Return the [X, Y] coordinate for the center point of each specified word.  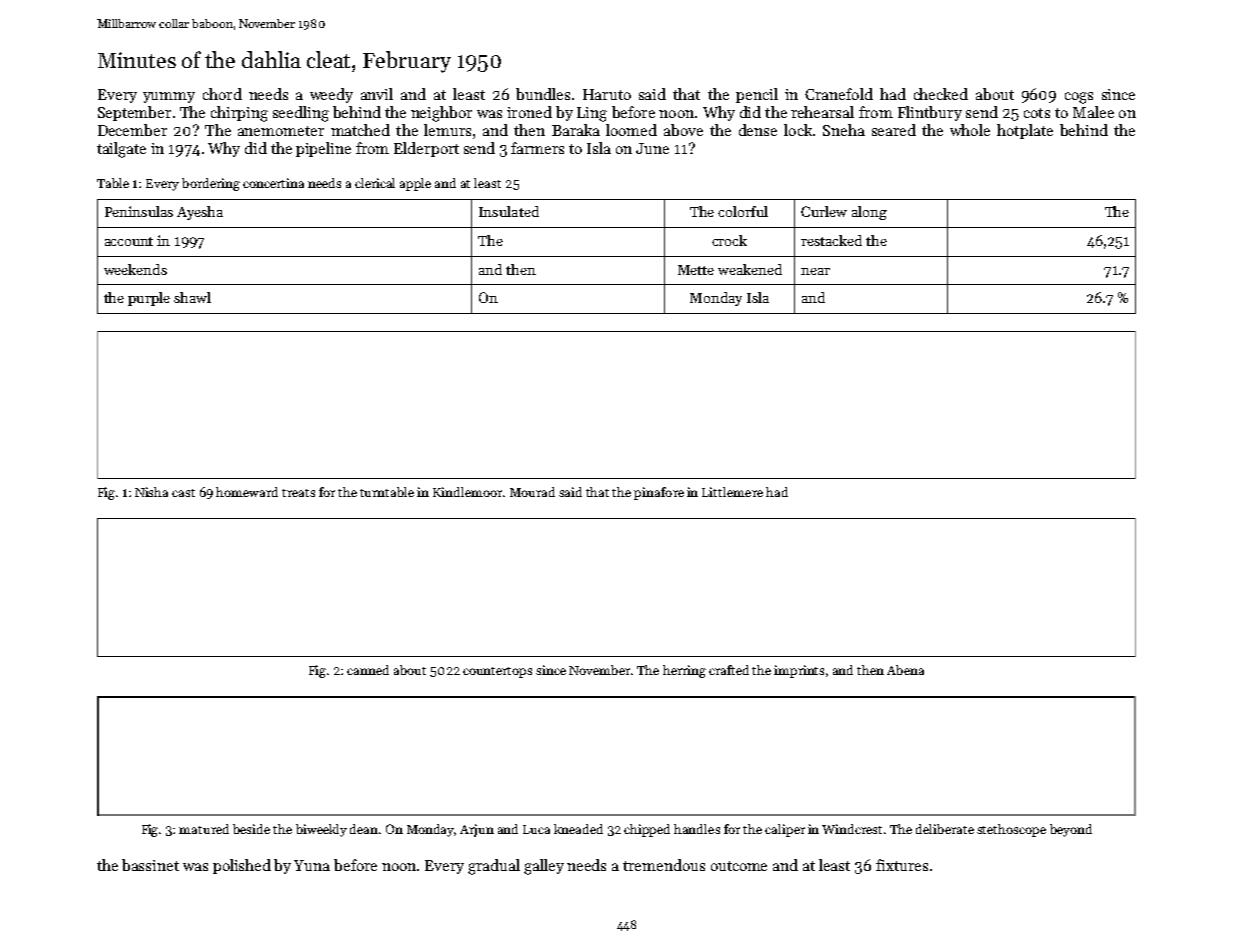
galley [544, 867]
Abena [905, 670]
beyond [1071, 830]
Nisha [151, 492]
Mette [696, 270]
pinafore [659, 493]
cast [183, 493]
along [869, 213]
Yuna [312, 865]
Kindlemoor [467, 492]
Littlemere [732, 492]
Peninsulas [139, 211]
